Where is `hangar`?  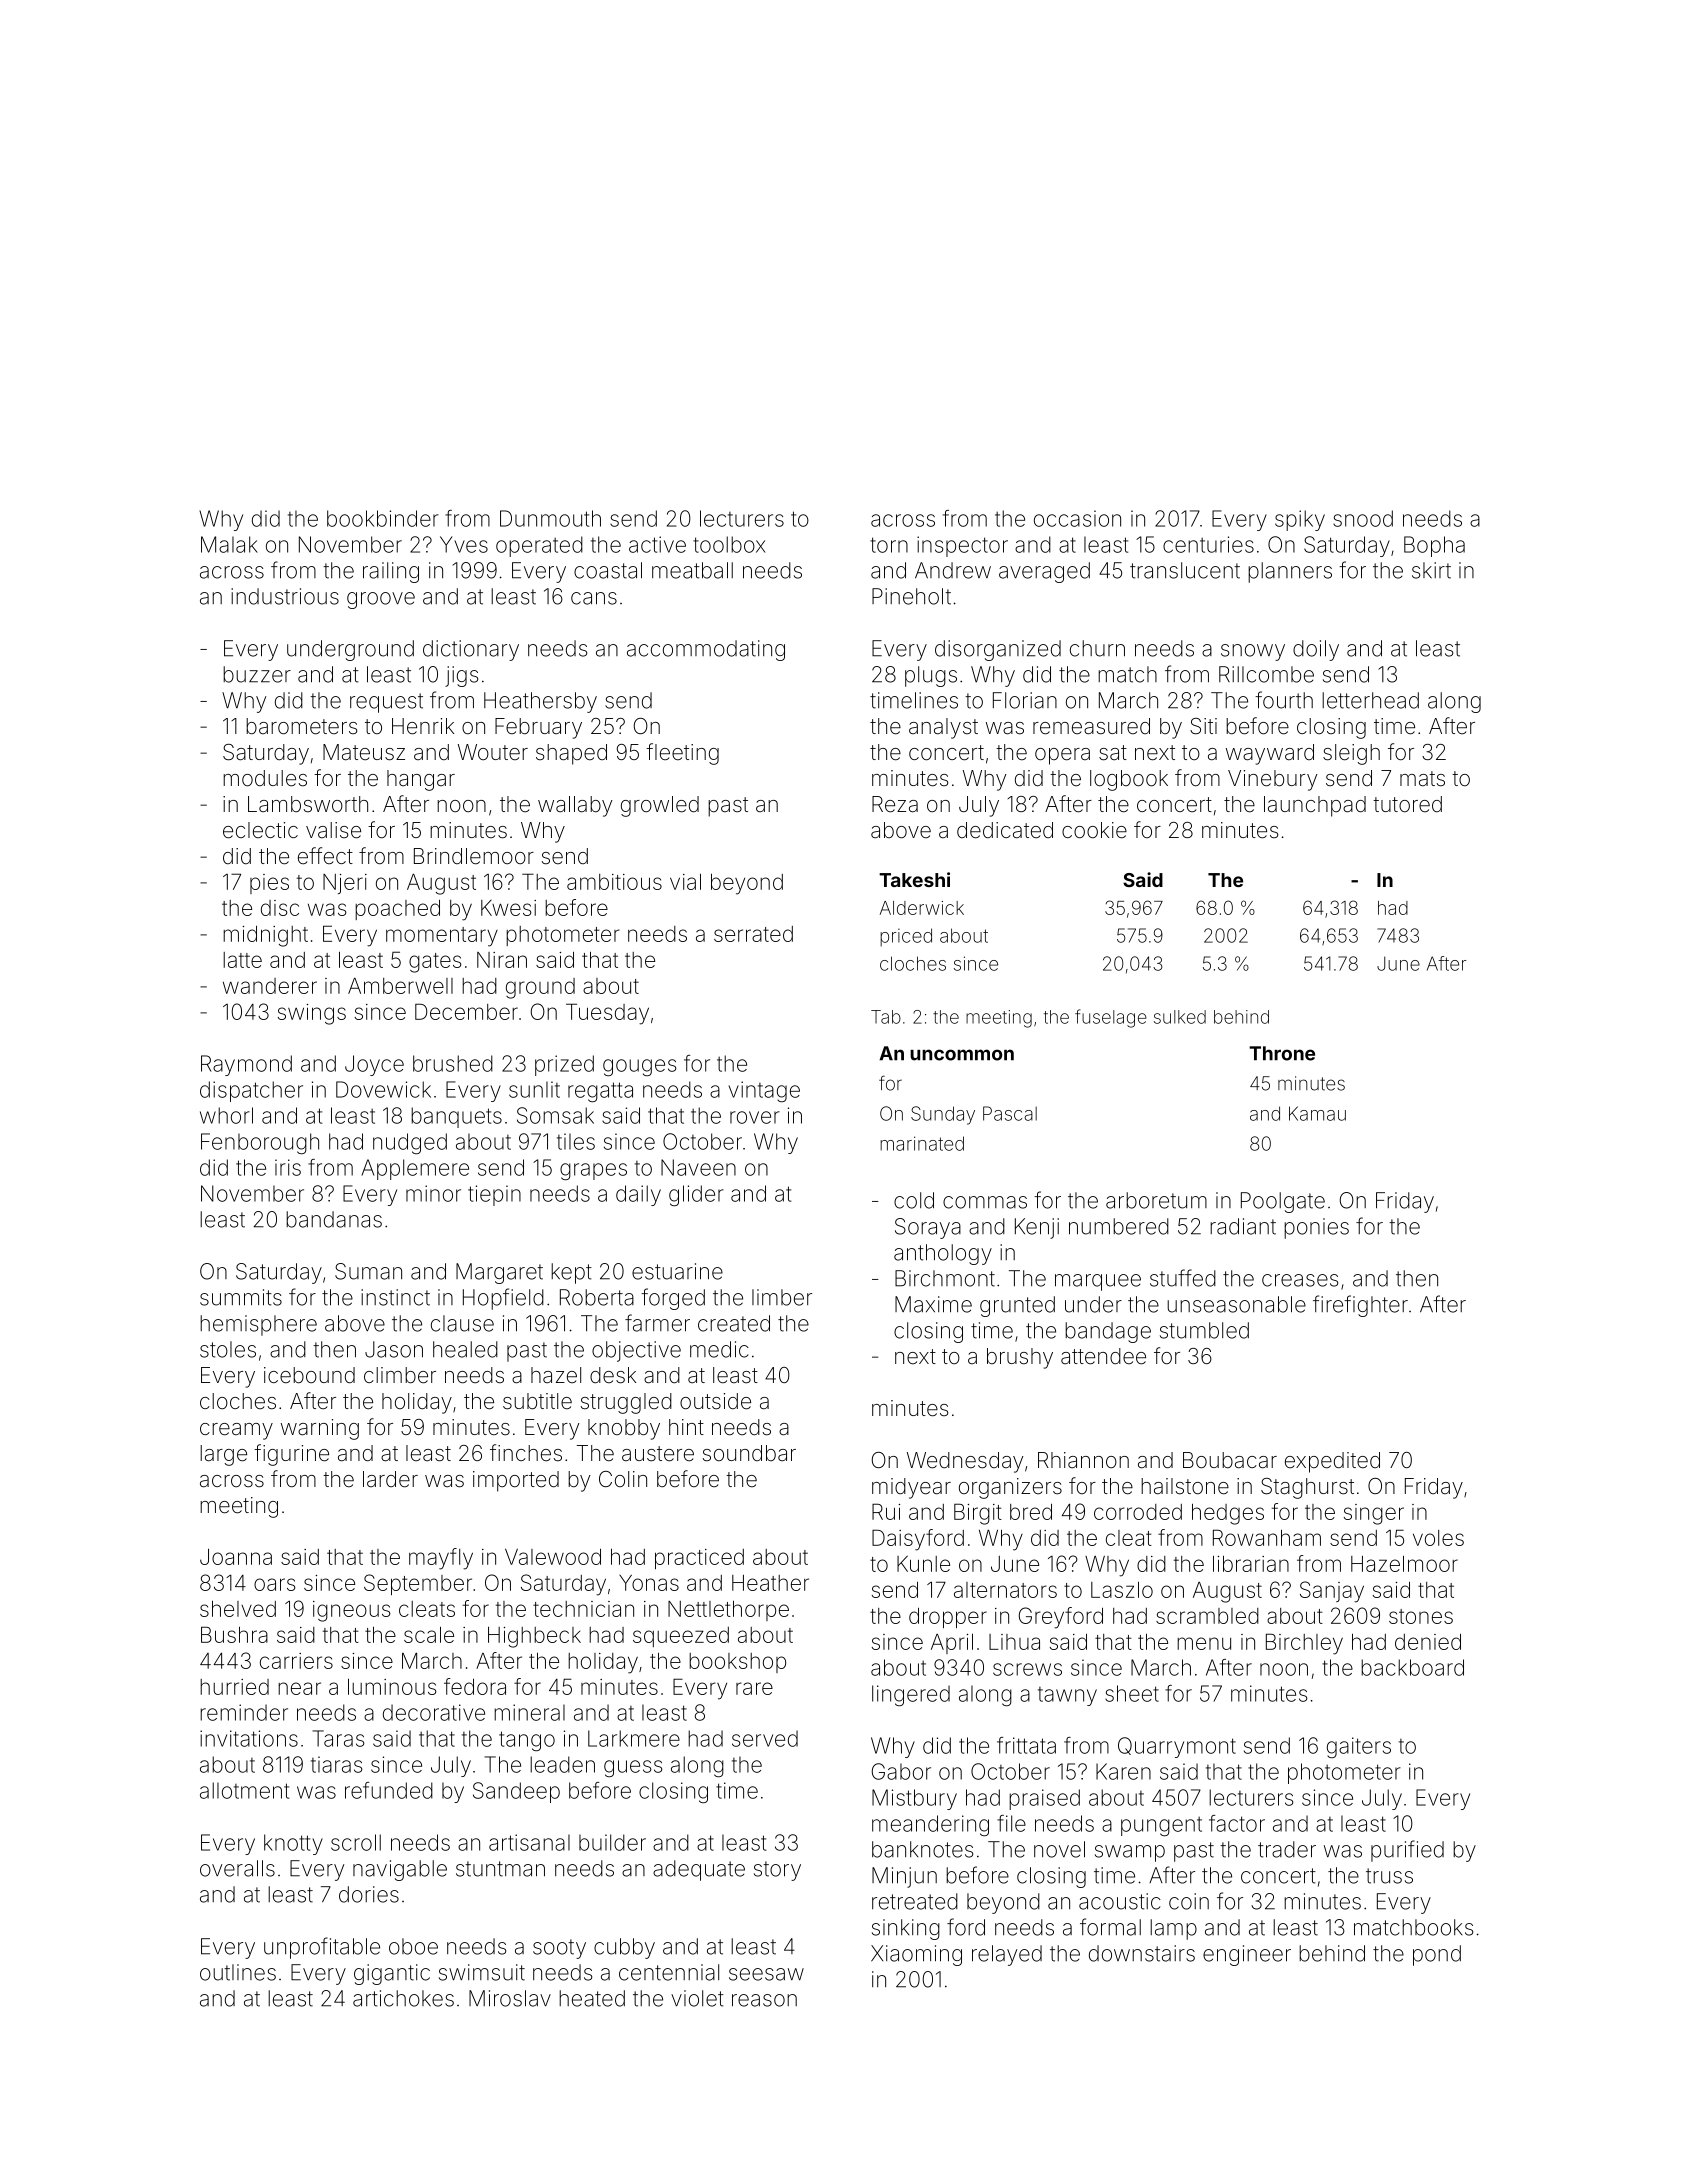 hangar is located at coordinates (421, 780).
